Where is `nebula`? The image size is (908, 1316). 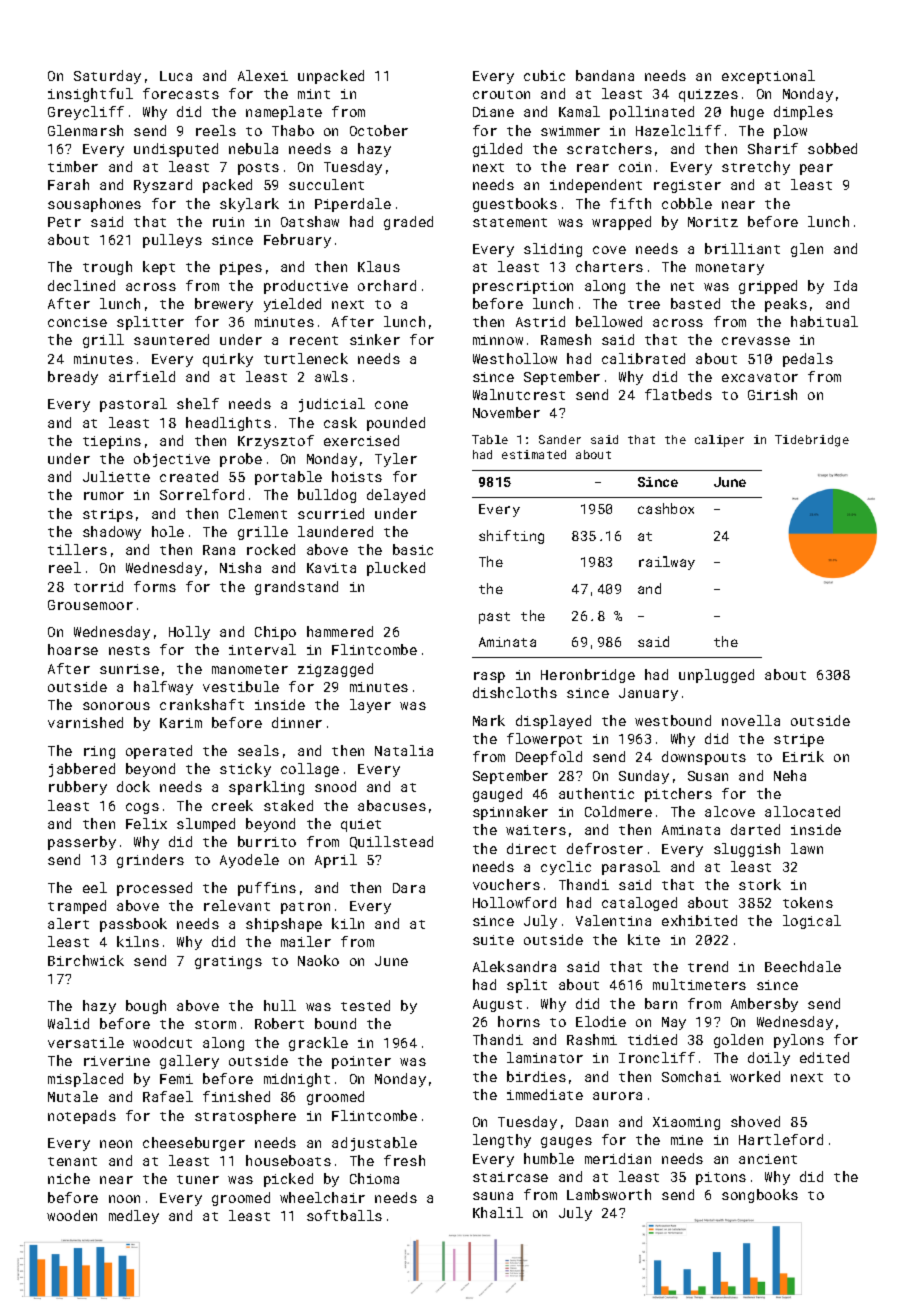 nebula is located at coordinates (253, 148).
